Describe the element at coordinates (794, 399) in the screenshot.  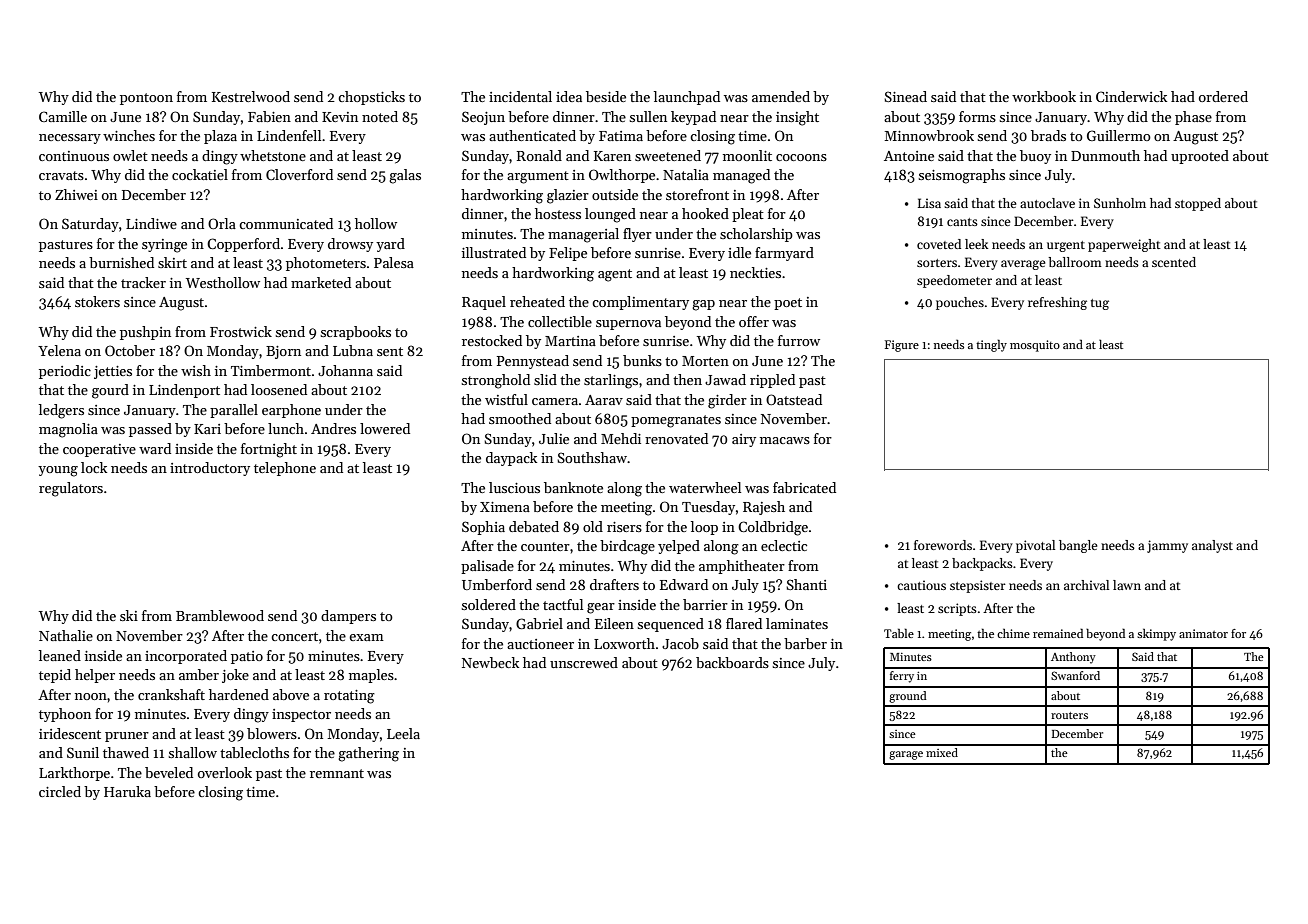
I see `Oatstead` at that location.
